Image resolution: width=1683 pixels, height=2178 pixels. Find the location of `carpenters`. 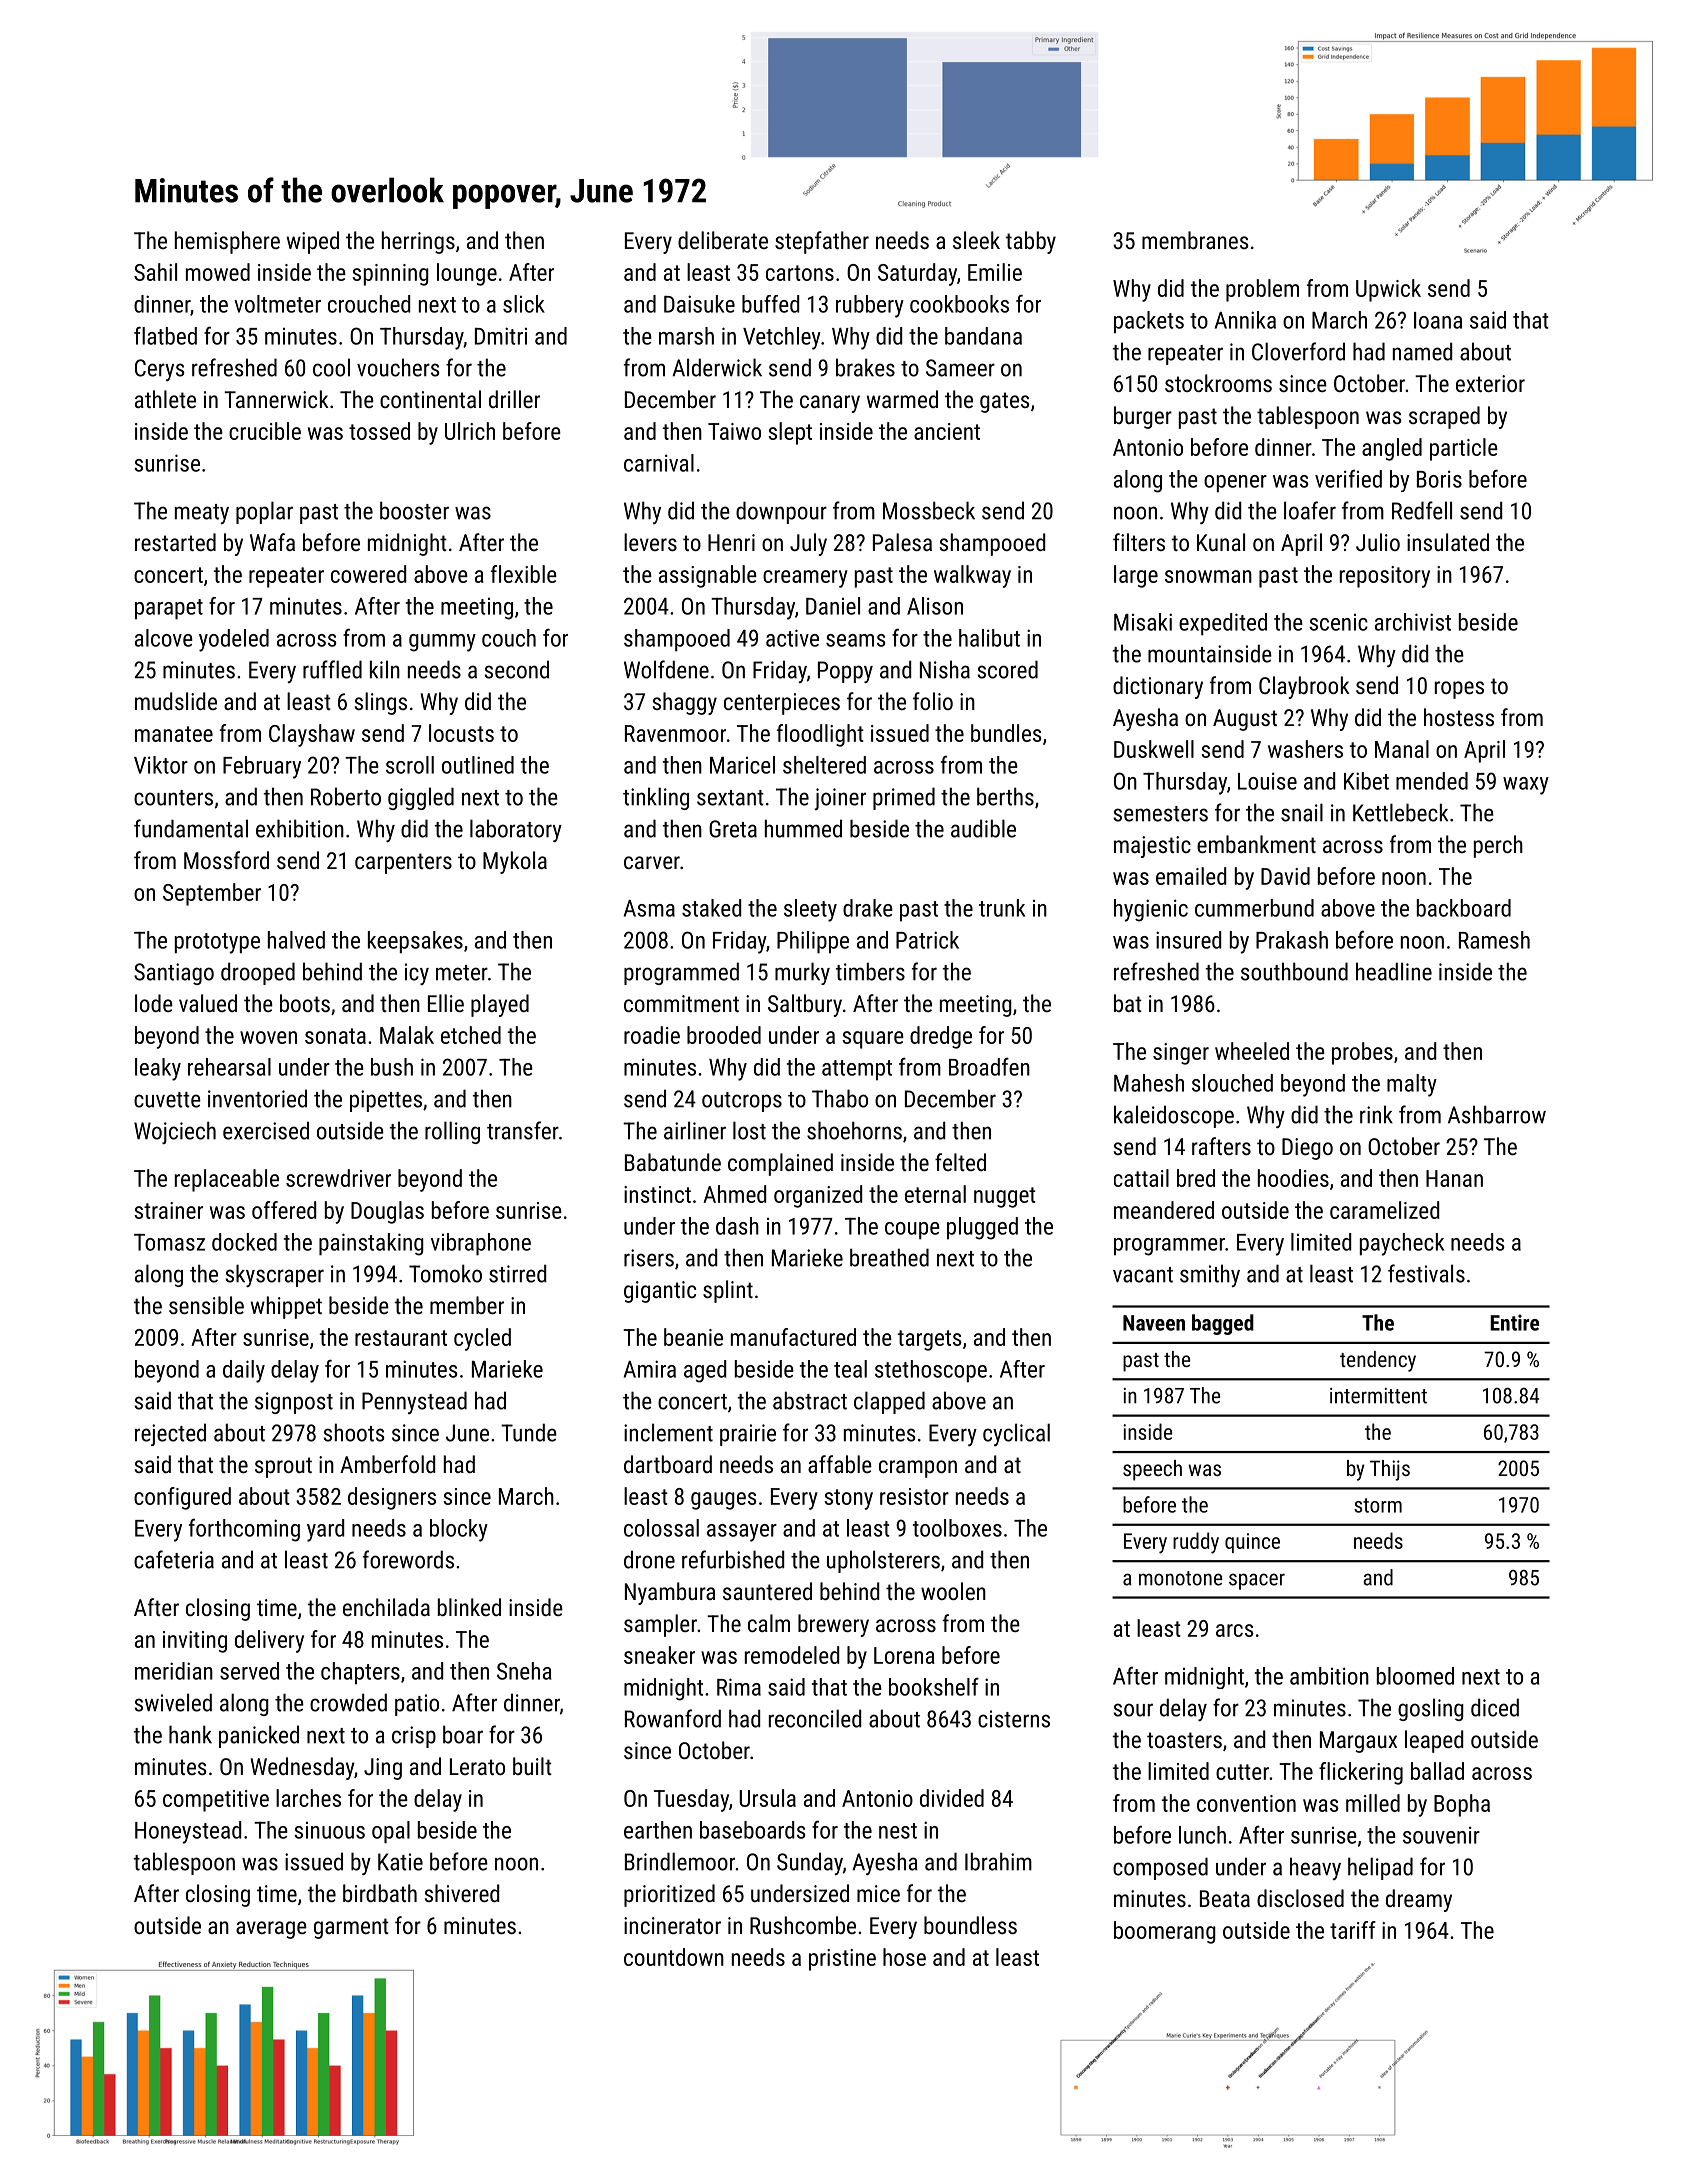

carpenters is located at coordinates (403, 863).
